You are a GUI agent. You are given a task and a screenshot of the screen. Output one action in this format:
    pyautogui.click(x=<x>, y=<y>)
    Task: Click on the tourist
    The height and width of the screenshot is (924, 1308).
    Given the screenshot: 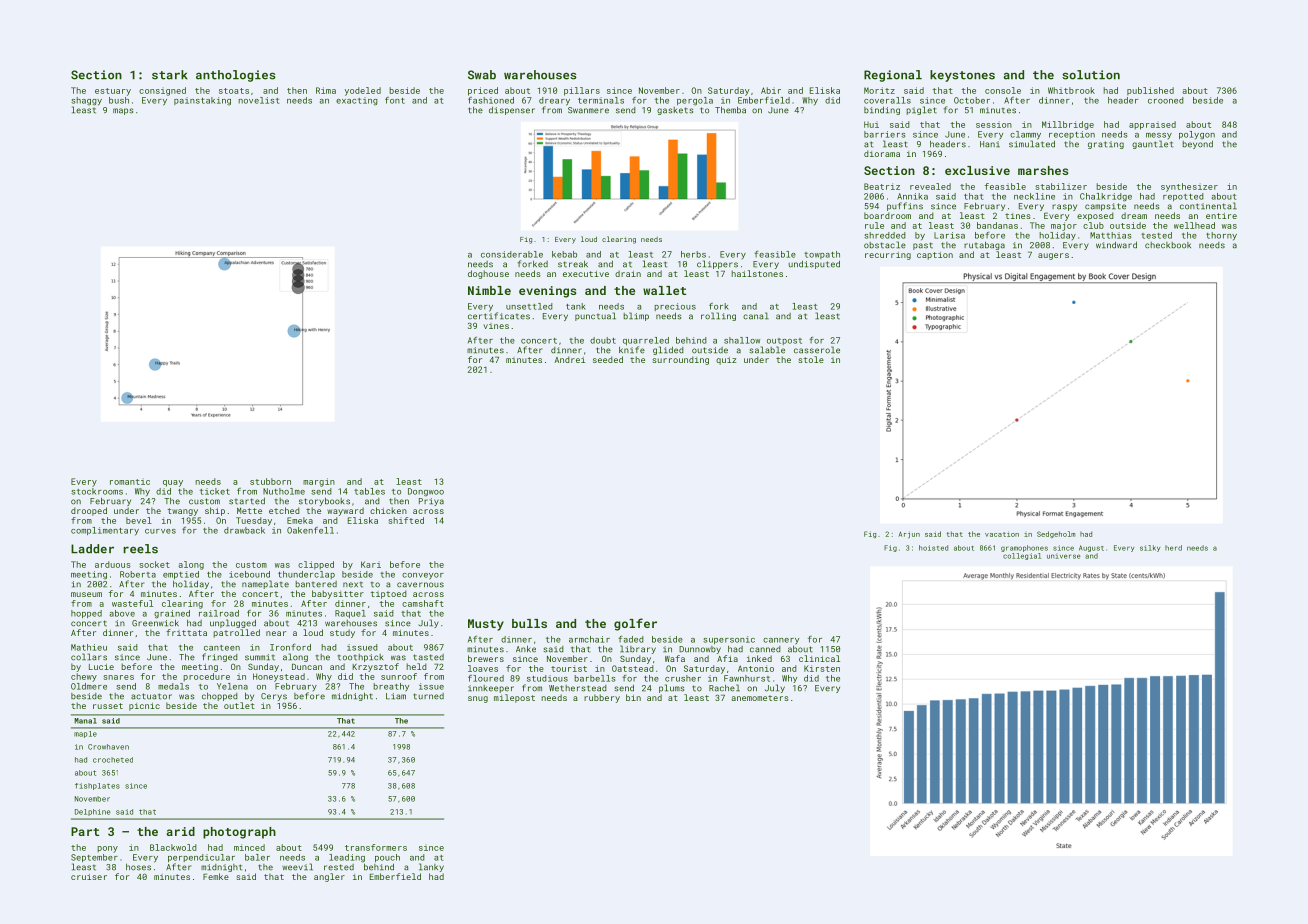 What is the action you would take?
    pyautogui.click(x=569, y=668)
